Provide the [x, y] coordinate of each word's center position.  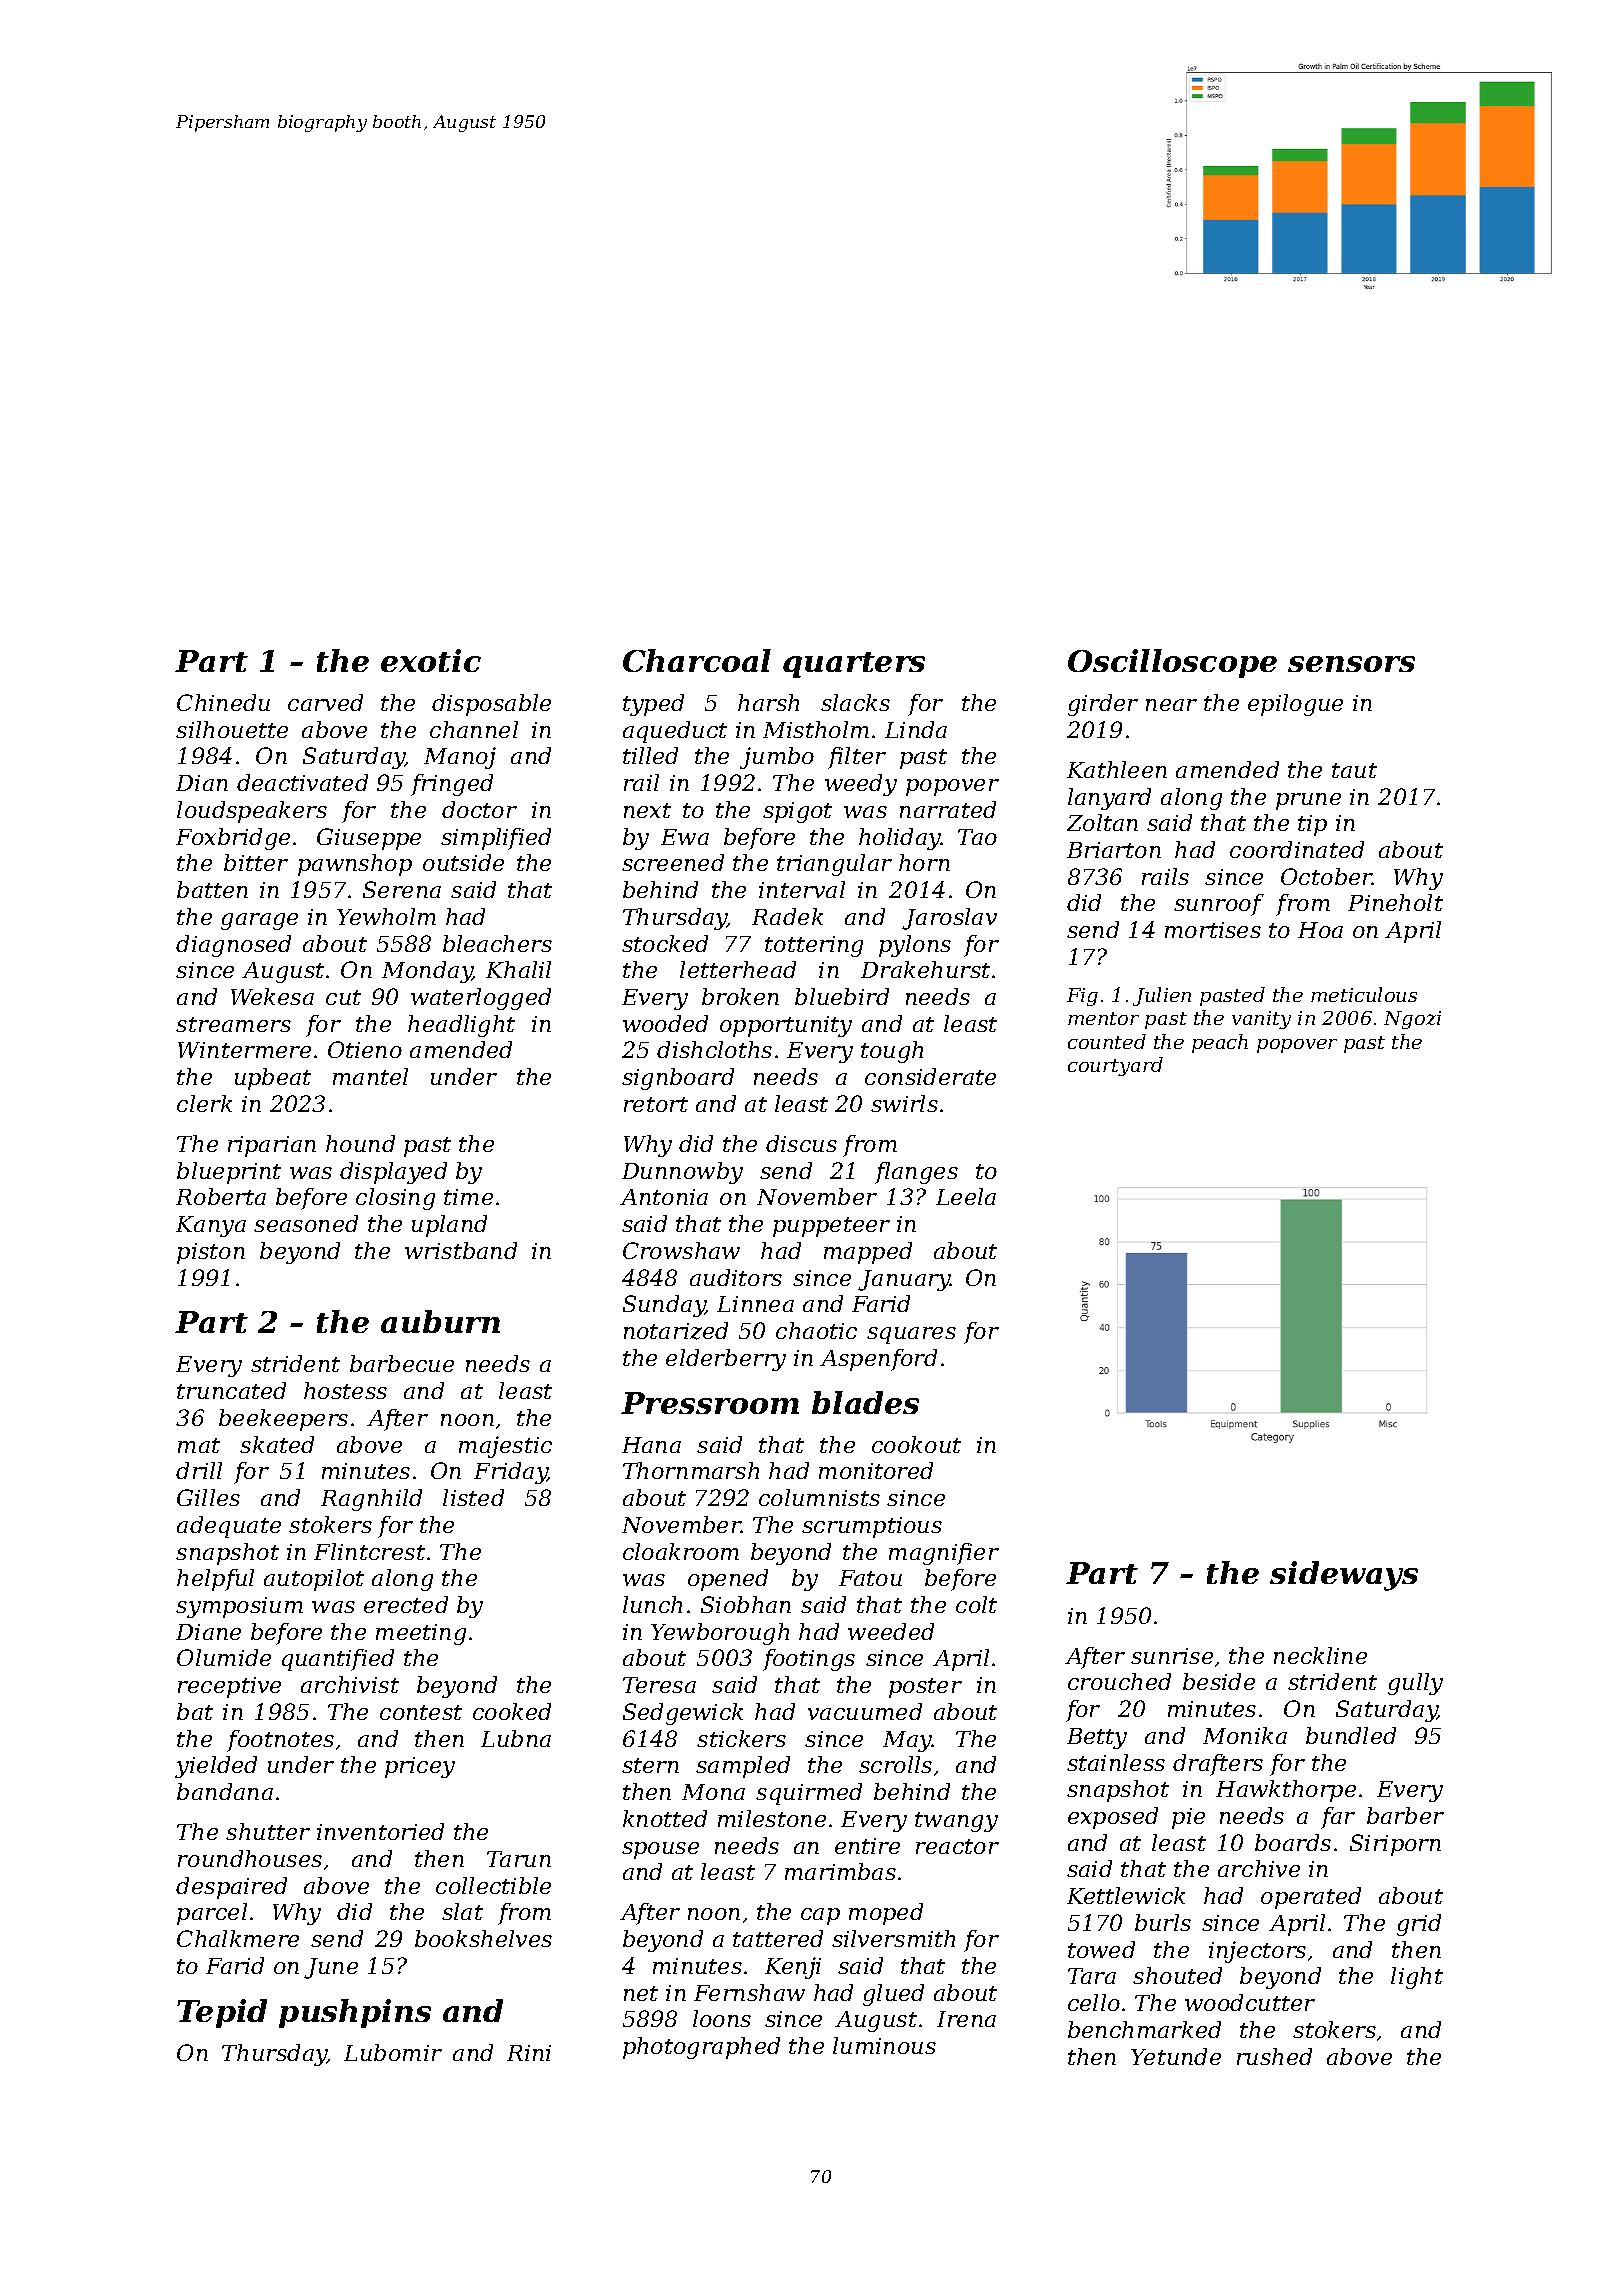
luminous [884, 2045]
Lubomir [393, 2052]
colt [976, 1604]
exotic [431, 660]
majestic [505, 1447]
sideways [1344, 1576]
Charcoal [697, 660]
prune [1308, 801]
